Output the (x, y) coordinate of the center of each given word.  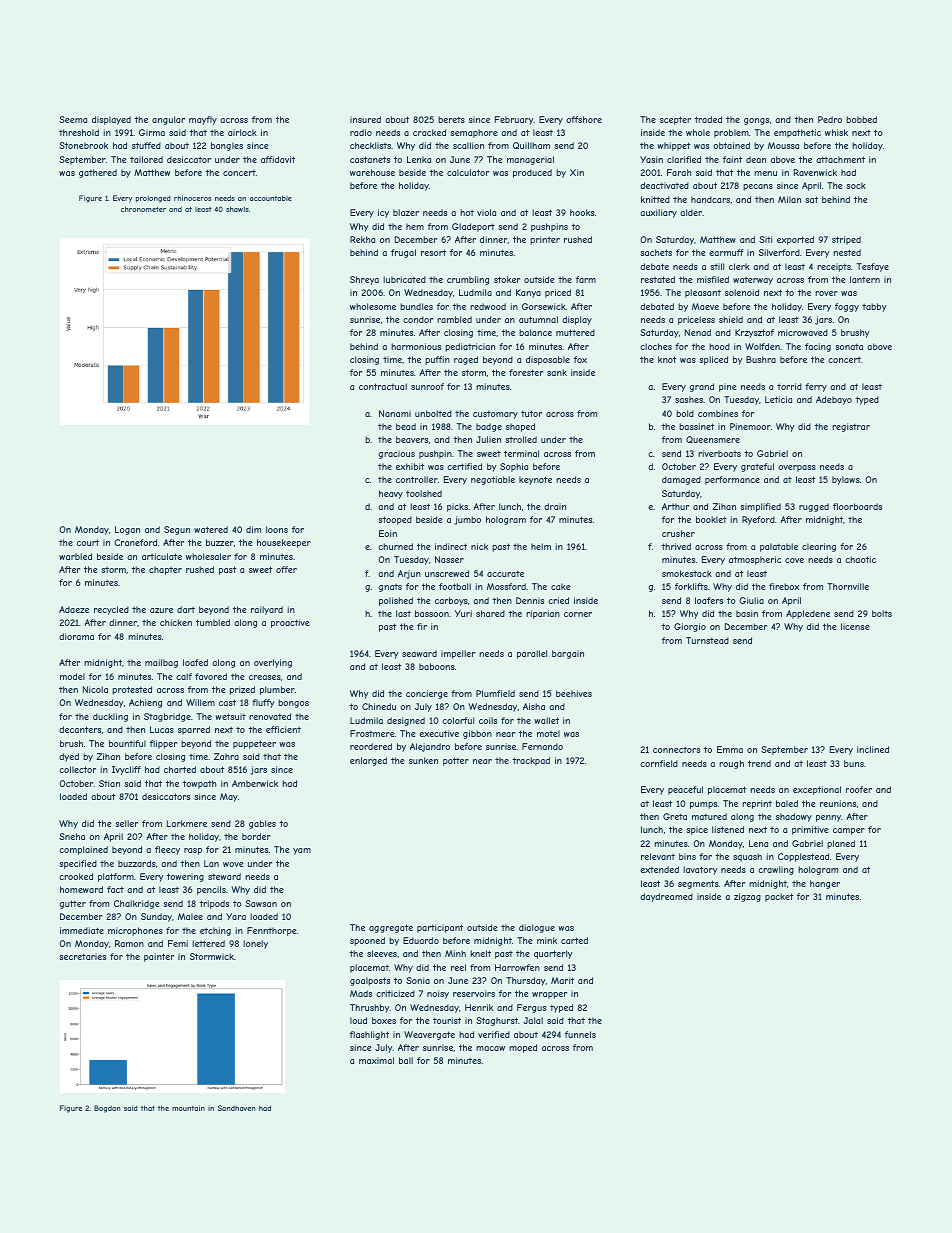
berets (451, 119)
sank (557, 372)
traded (708, 119)
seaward (419, 653)
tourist (447, 1020)
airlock (242, 132)
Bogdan (107, 1109)
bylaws (846, 480)
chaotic (860, 559)
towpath (199, 784)
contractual (383, 386)
